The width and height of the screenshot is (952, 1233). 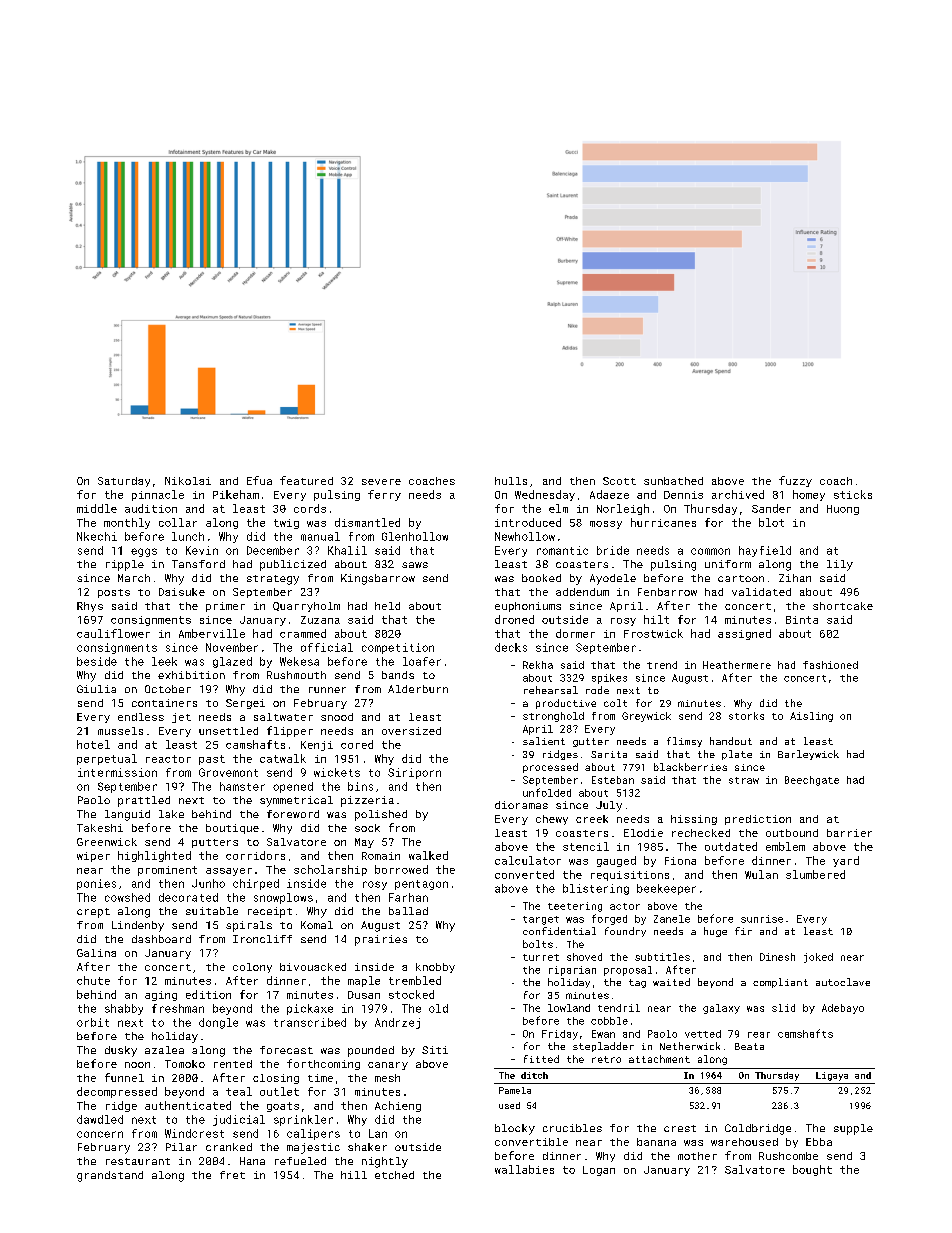 I want to click on sticks, so click(x=853, y=494).
